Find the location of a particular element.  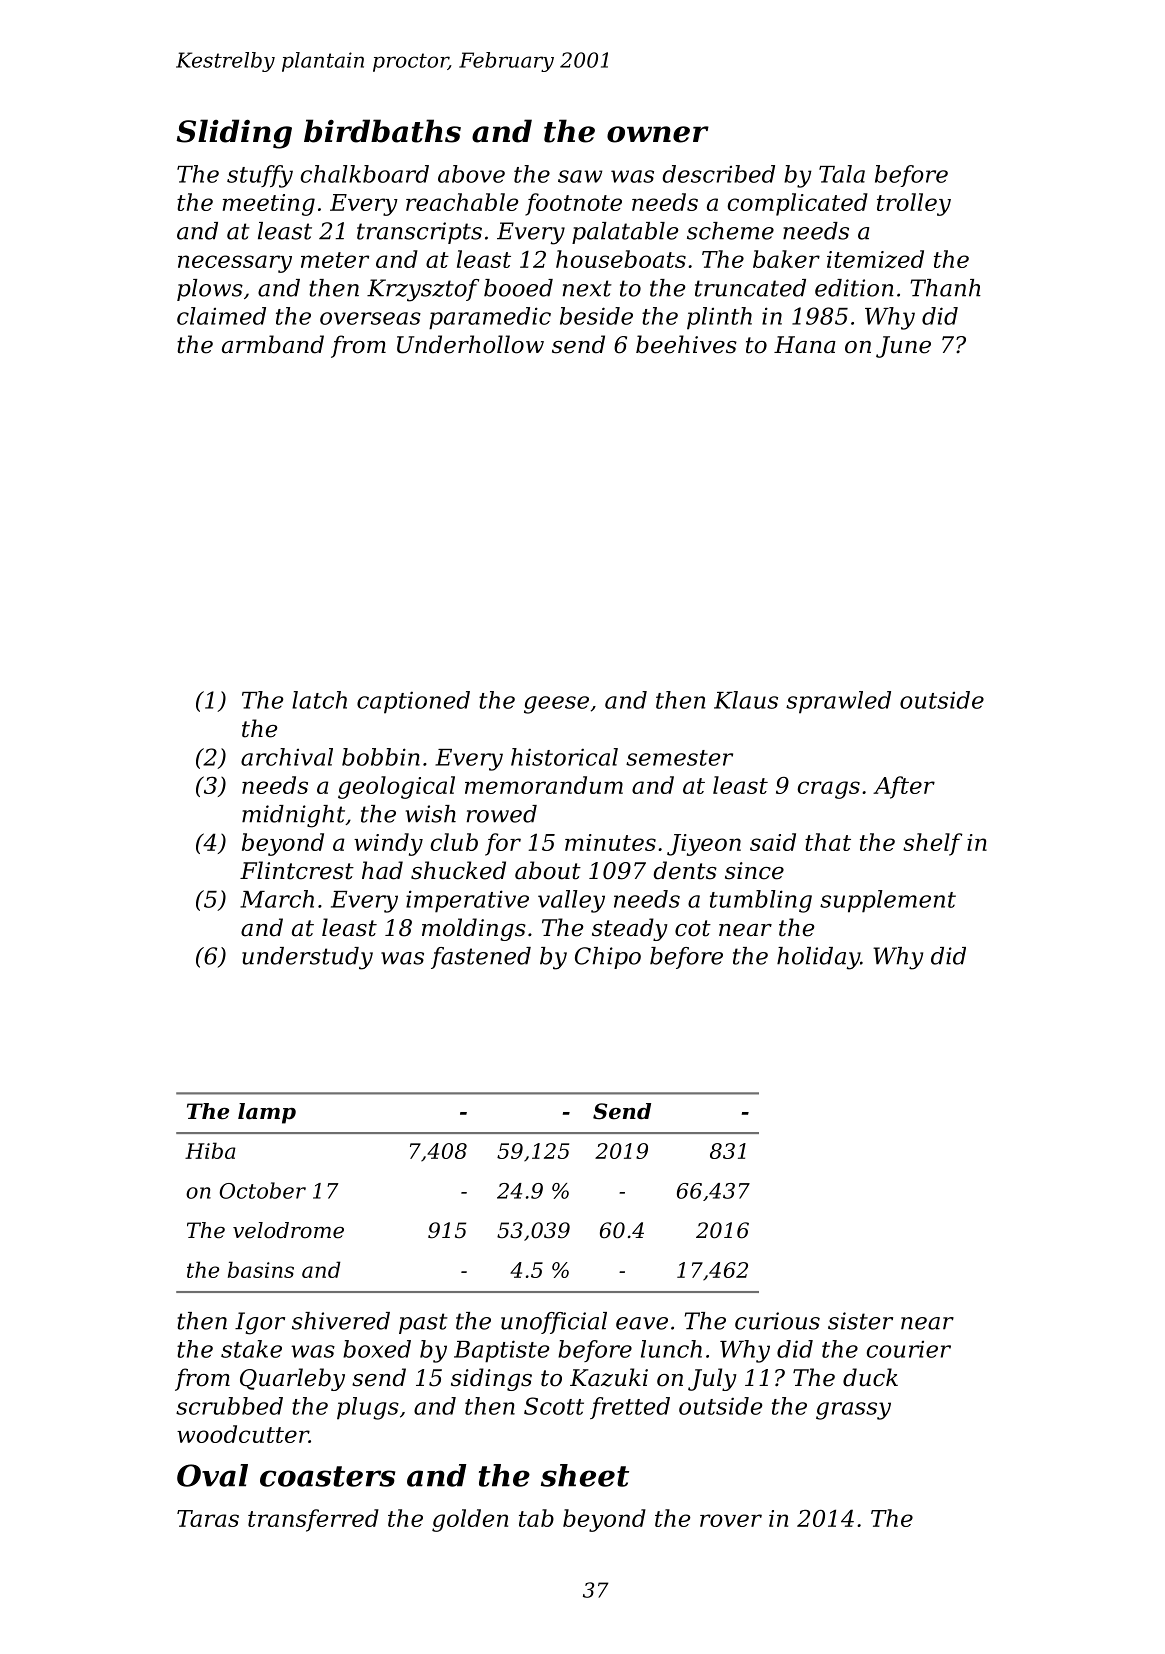

Thanh is located at coordinates (946, 288).
